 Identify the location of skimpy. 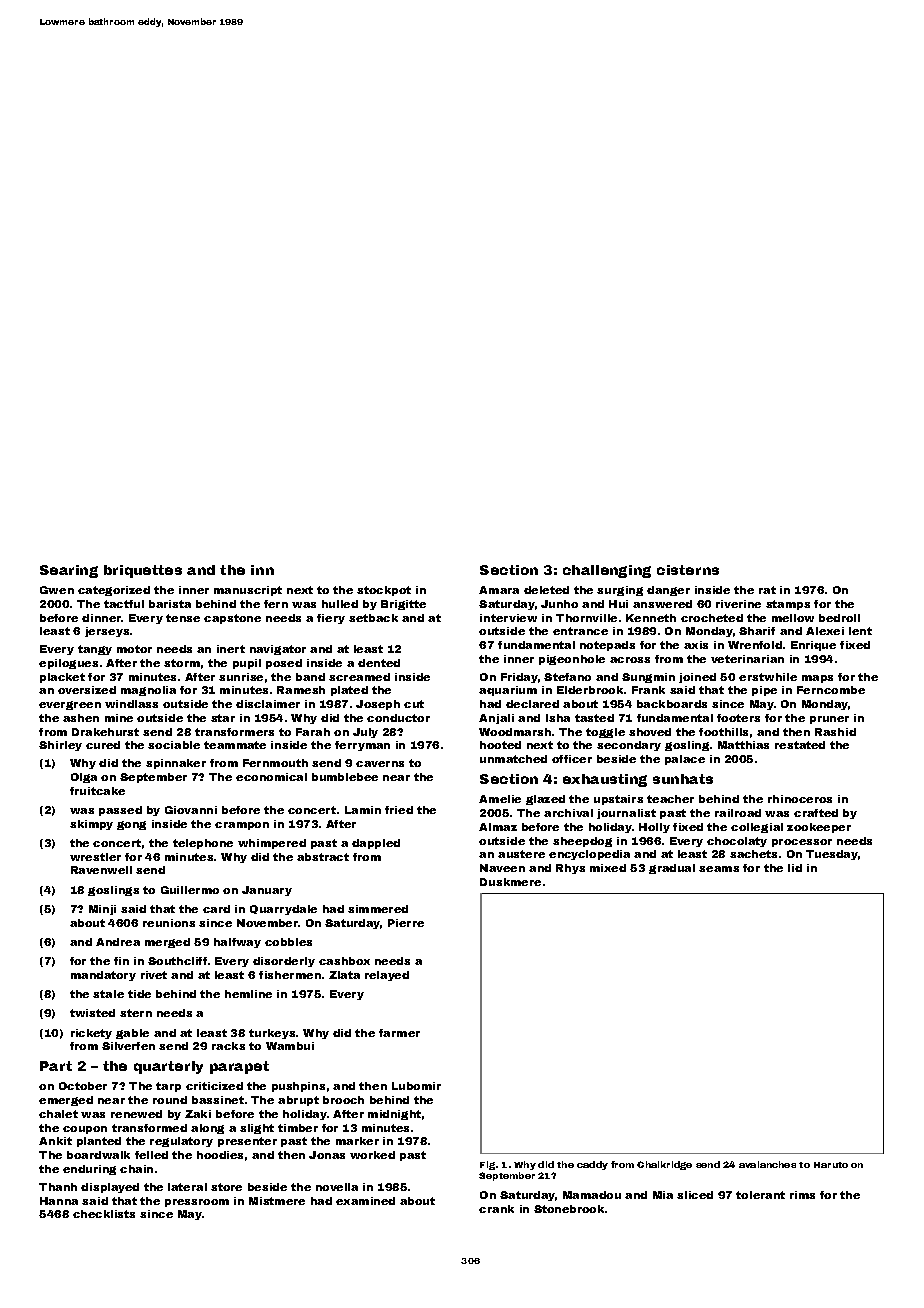
(91, 825).
